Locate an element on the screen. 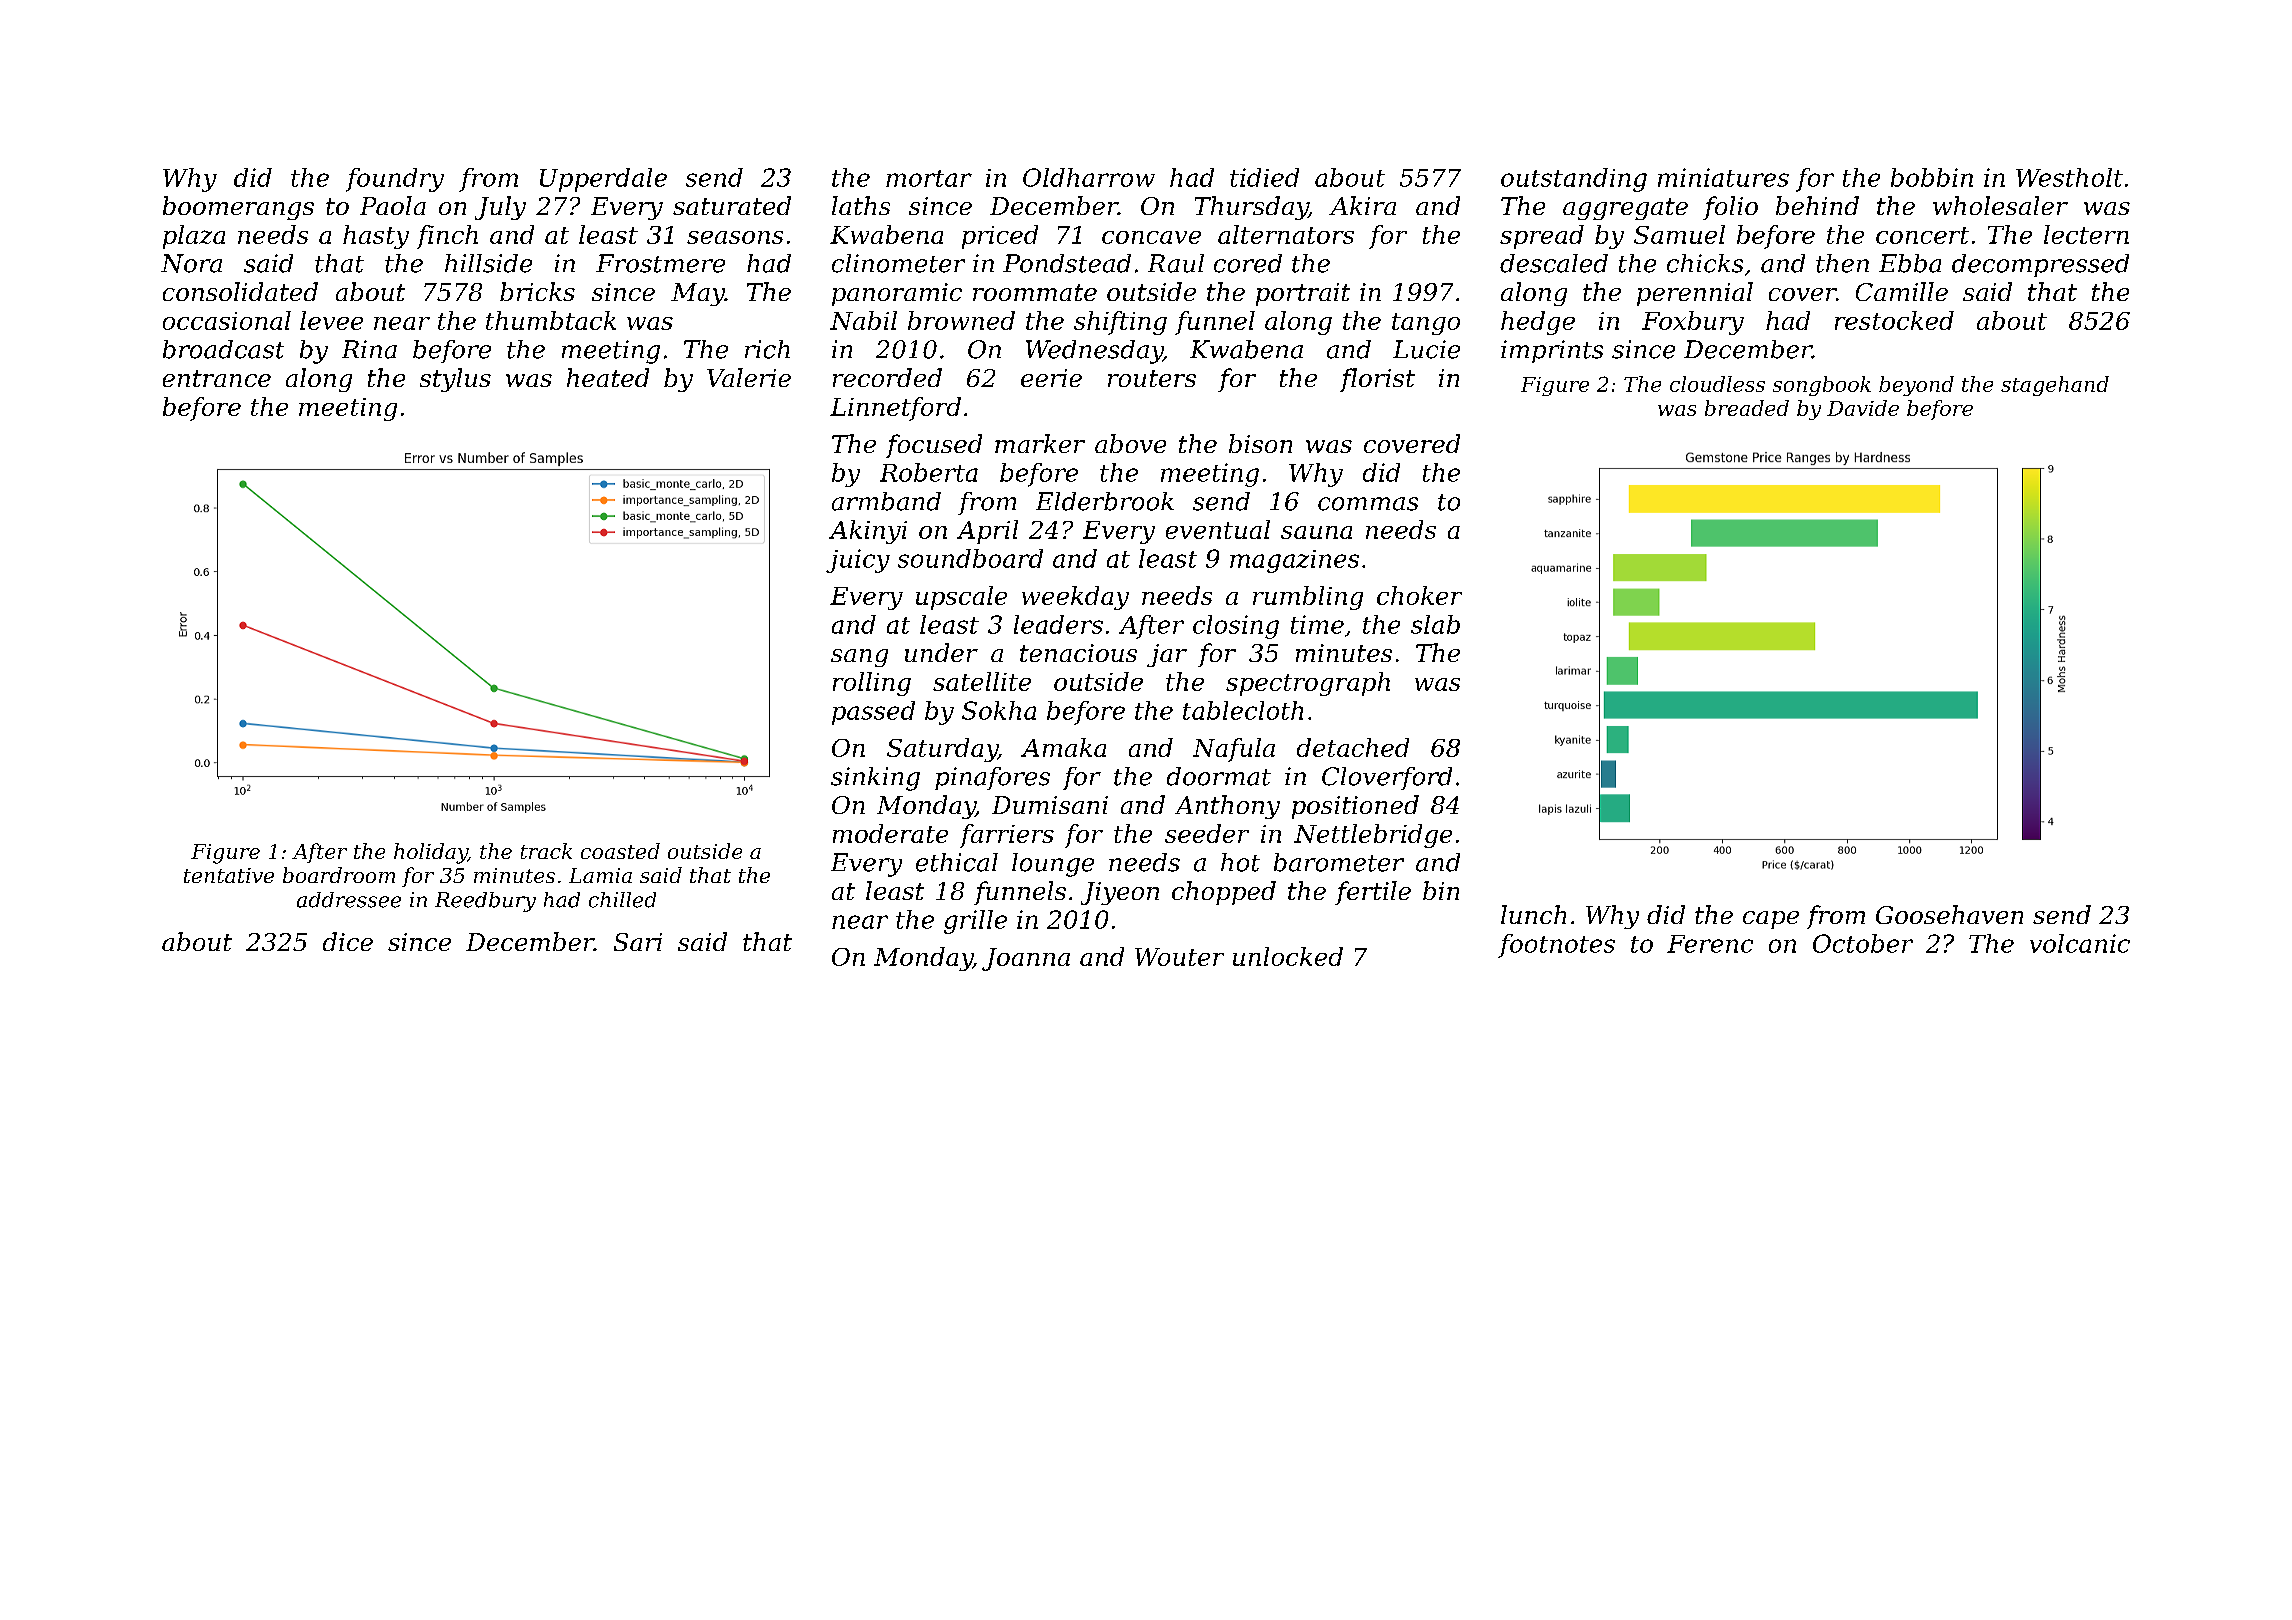 This screenshot has width=2292, height=1620. volcanic is located at coordinates (2080, 943).
